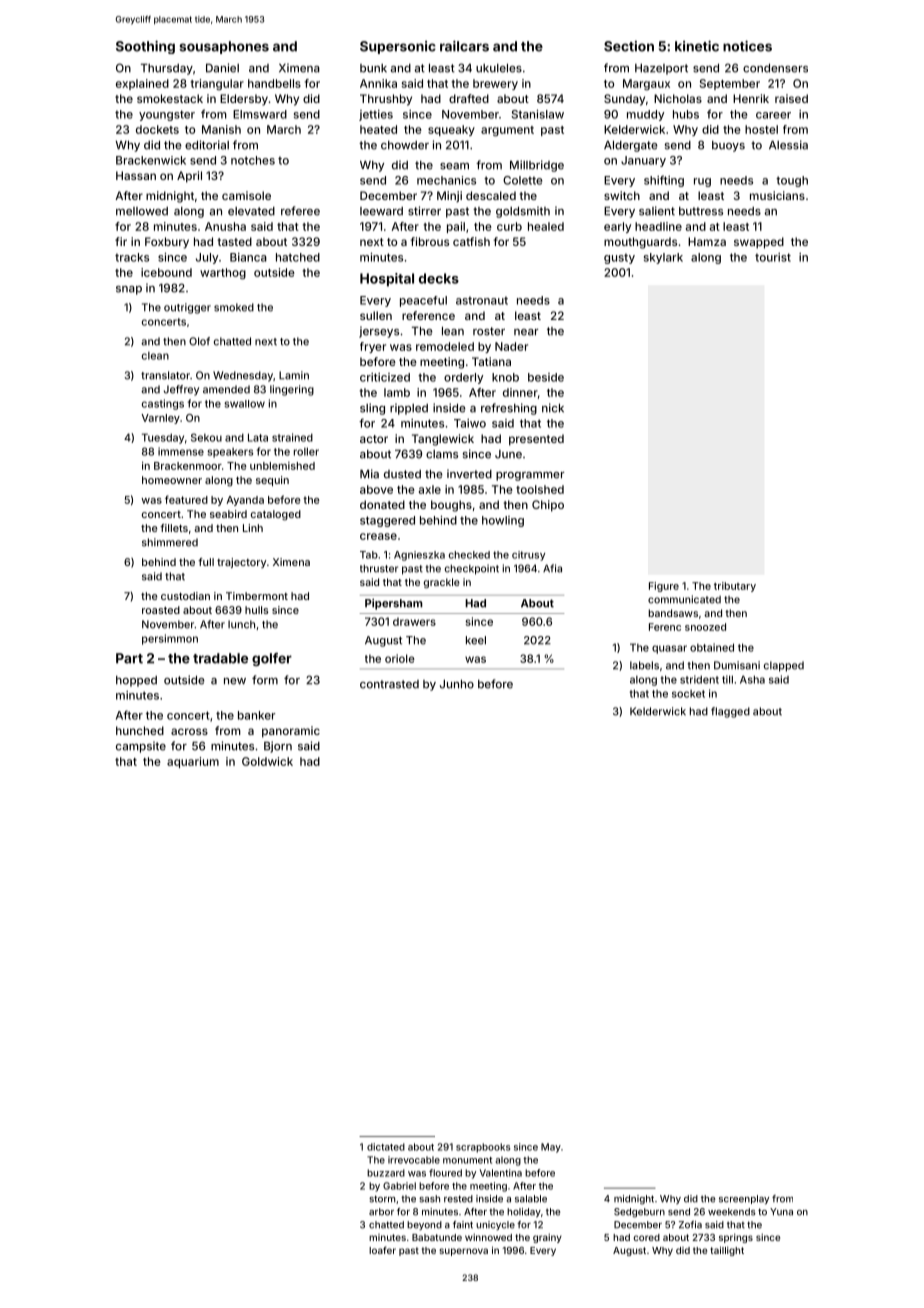 The width and height of the screenshot is (924, 1308). I want to click on cataloged, so click(276, 515).
